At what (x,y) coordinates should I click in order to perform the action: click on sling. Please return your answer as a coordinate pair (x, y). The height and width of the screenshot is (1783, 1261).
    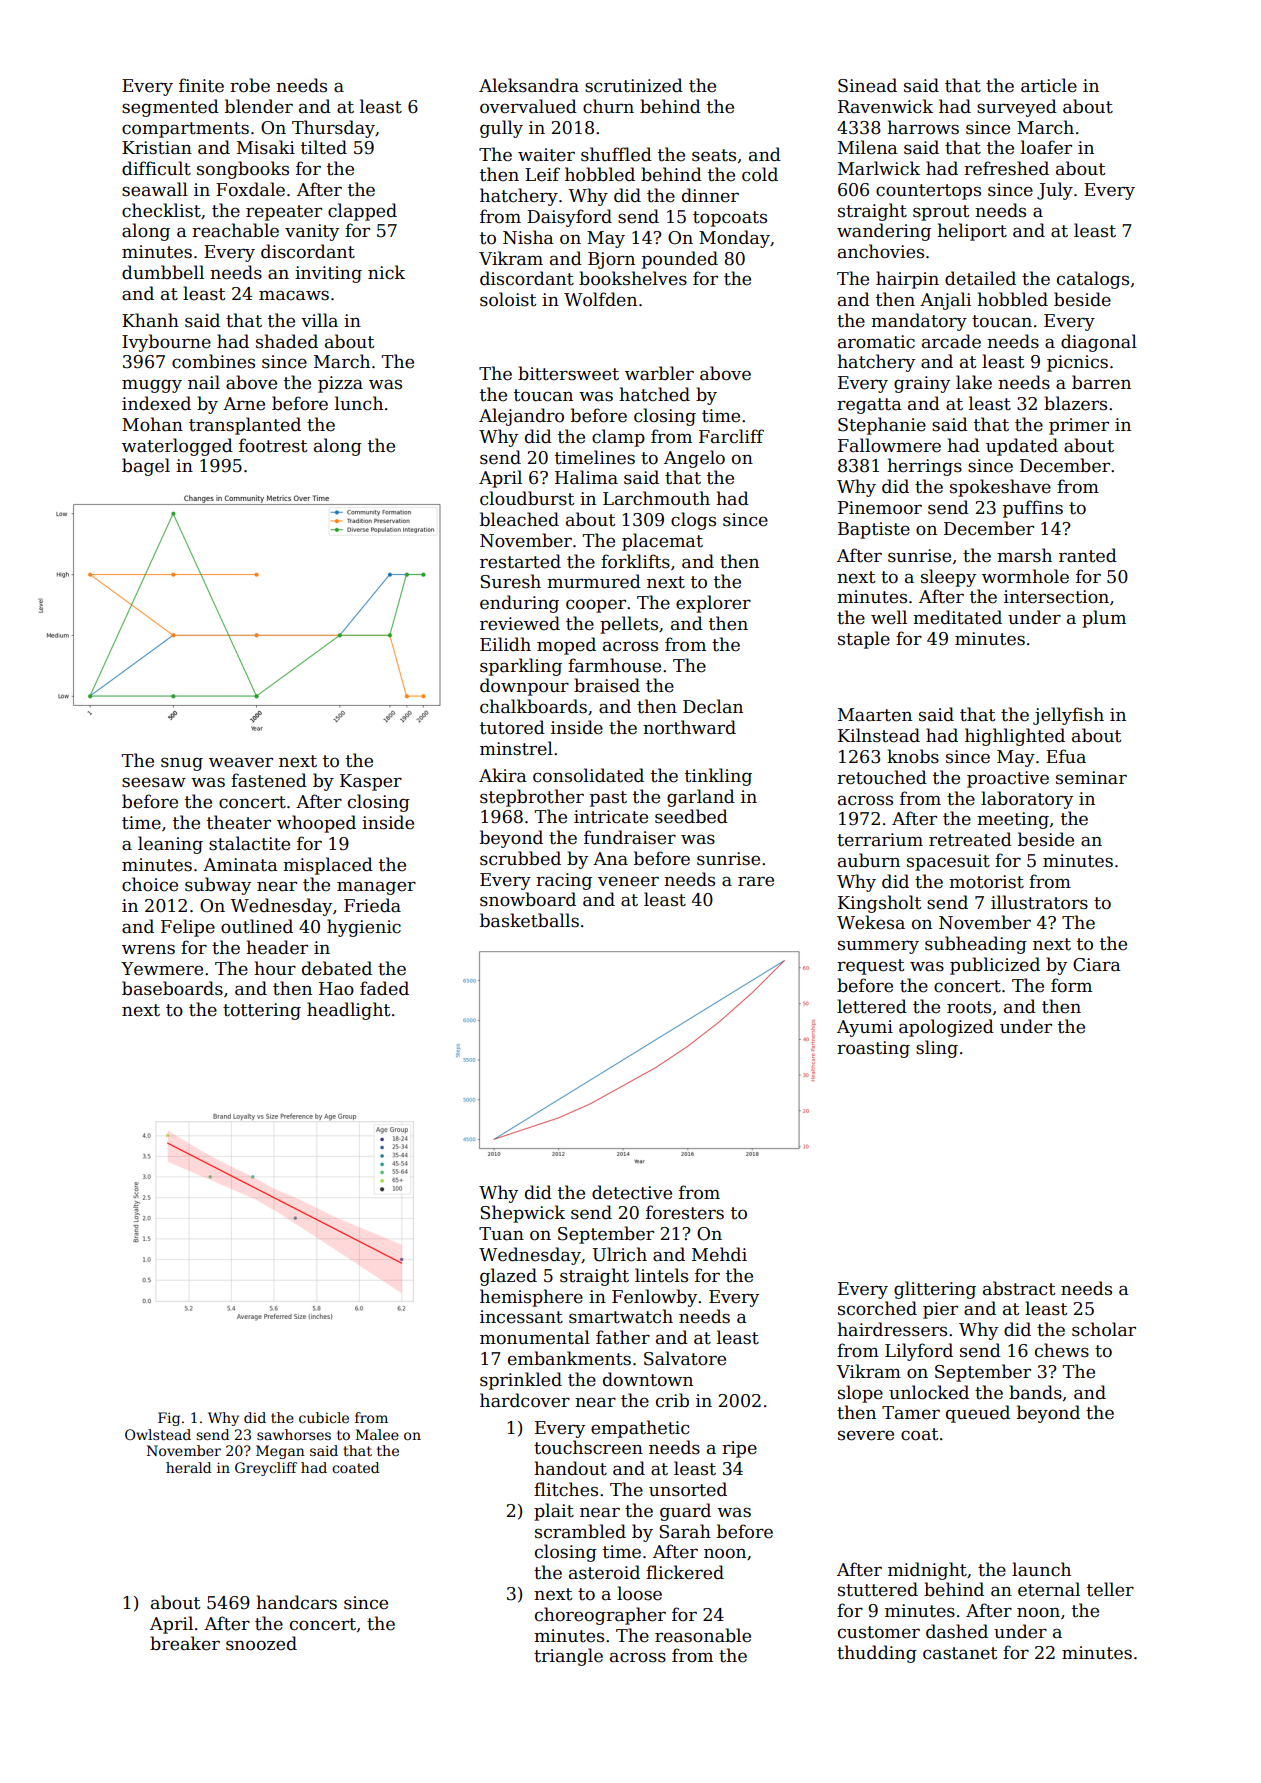
    Looking at the image, I should click on (937, 1049).
